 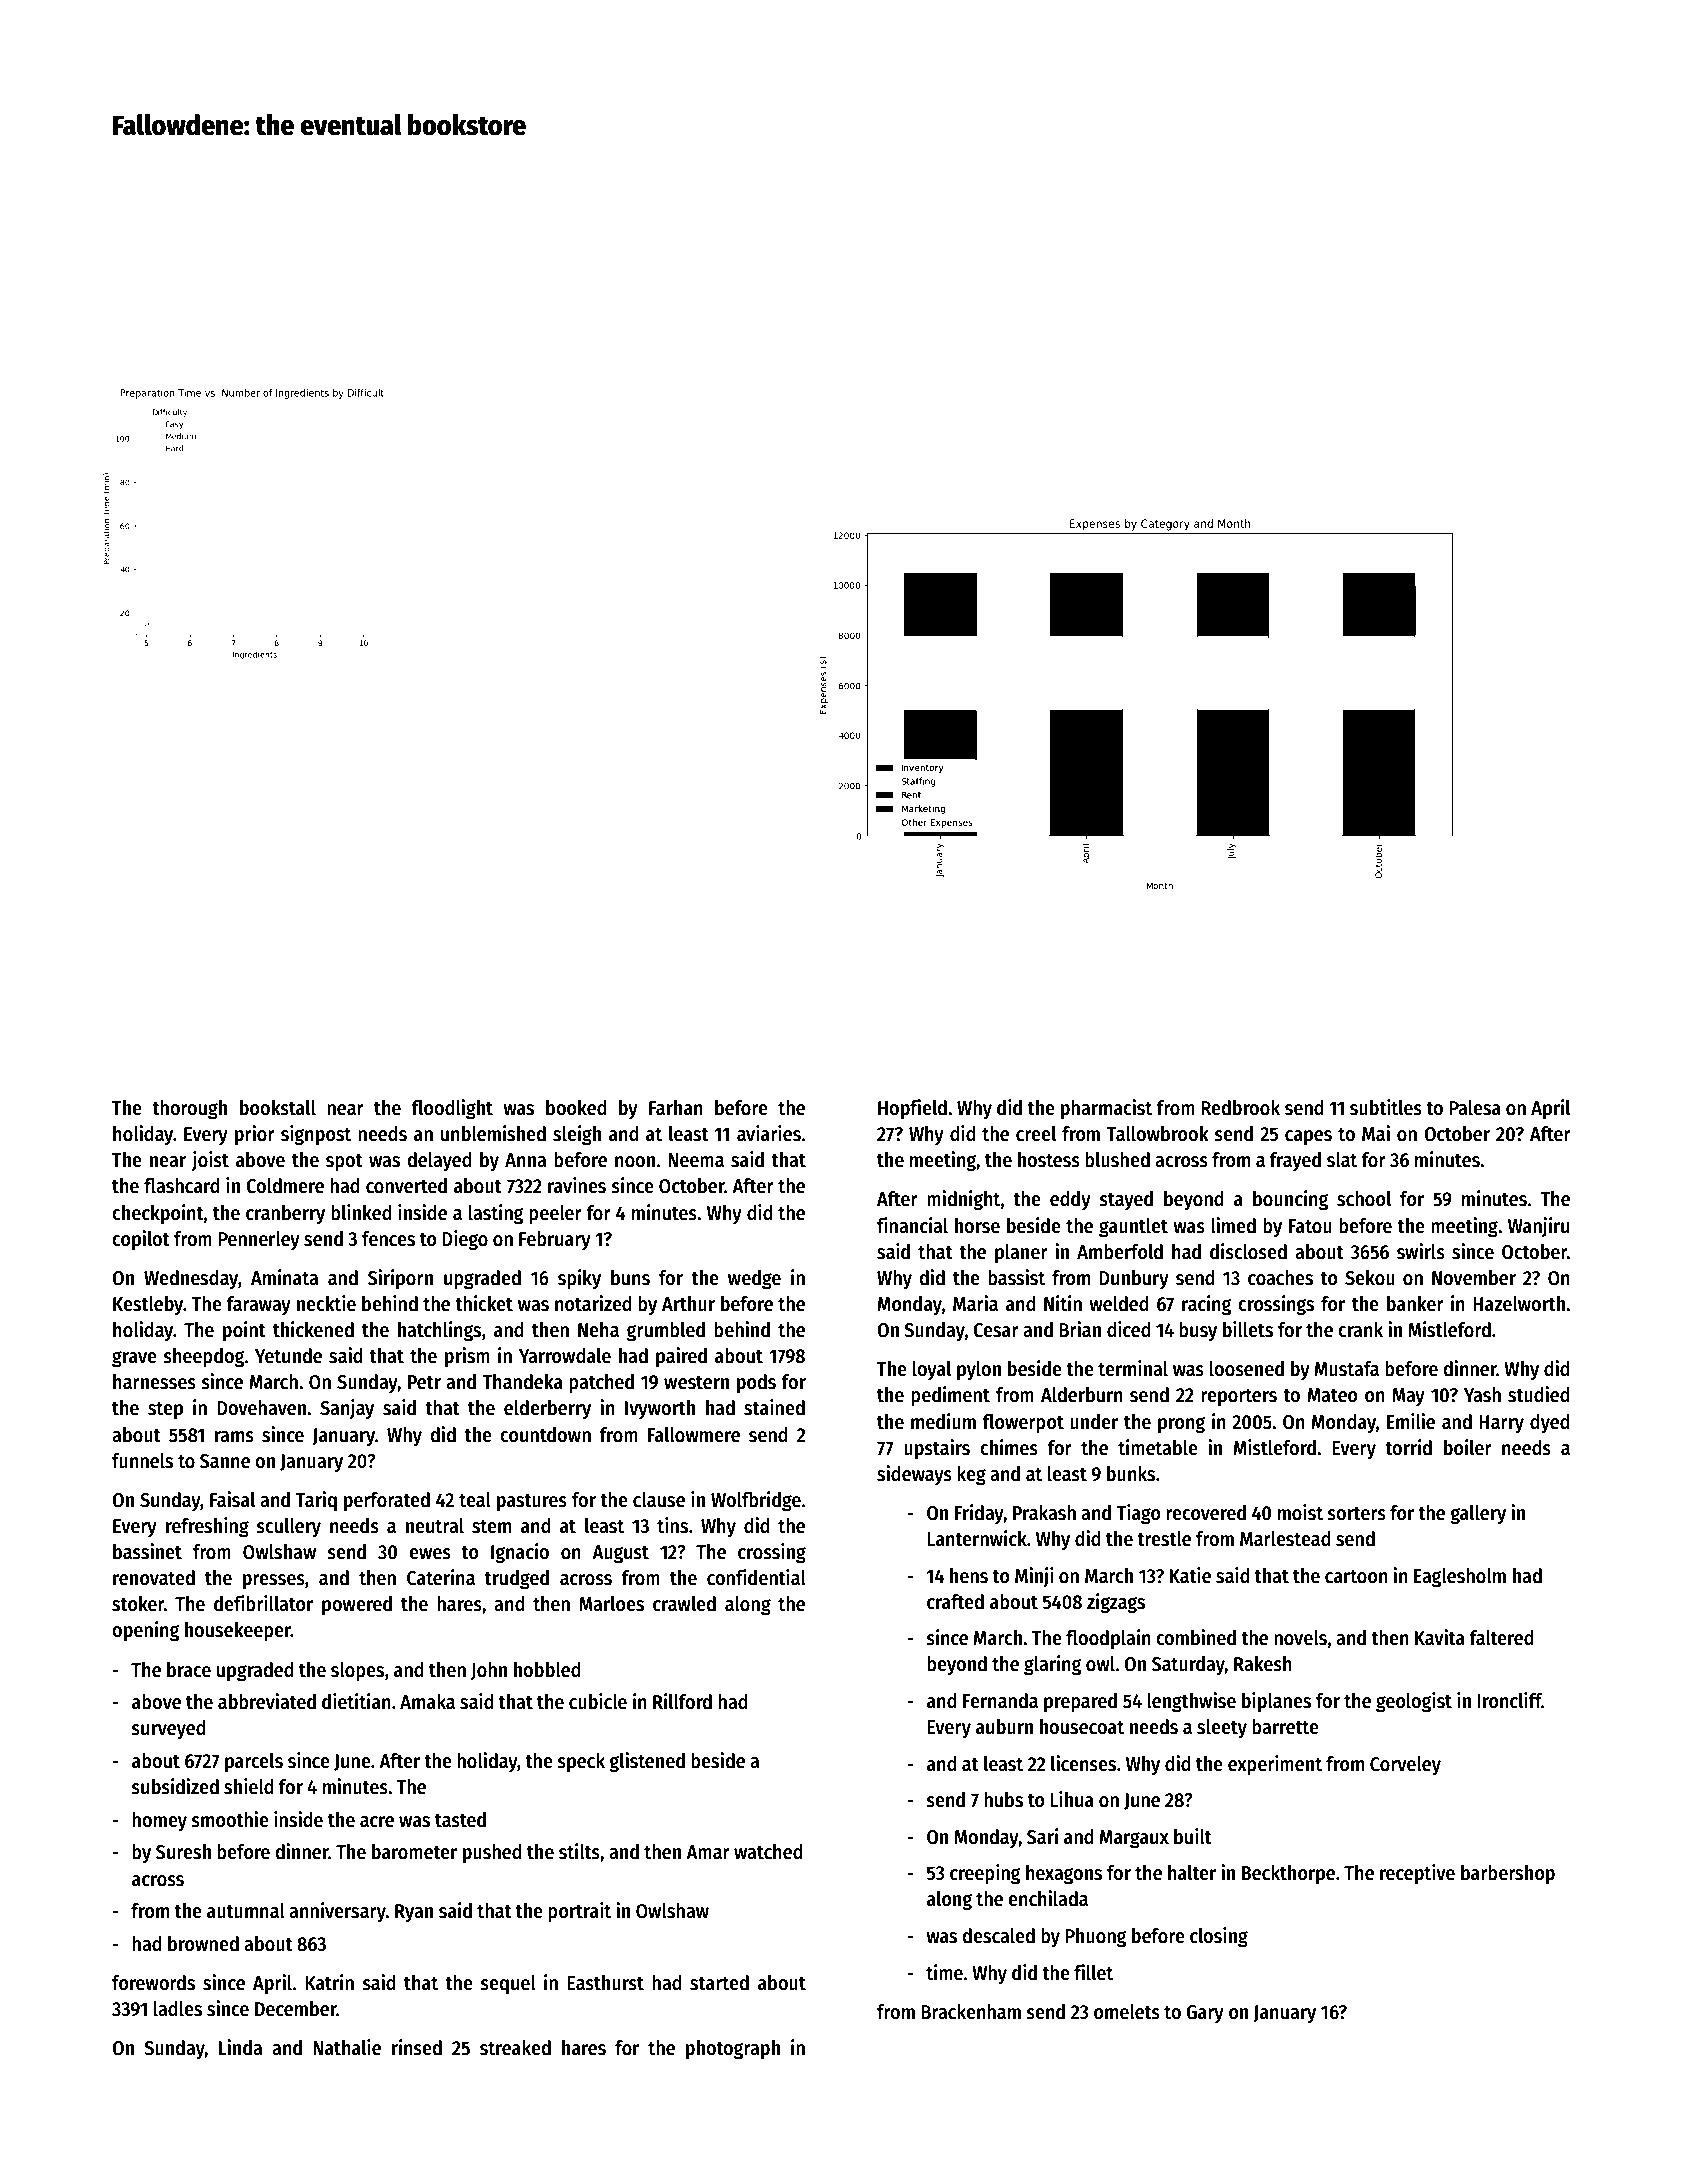 I want to click on sorters, so click(x=1356, y=1514).
